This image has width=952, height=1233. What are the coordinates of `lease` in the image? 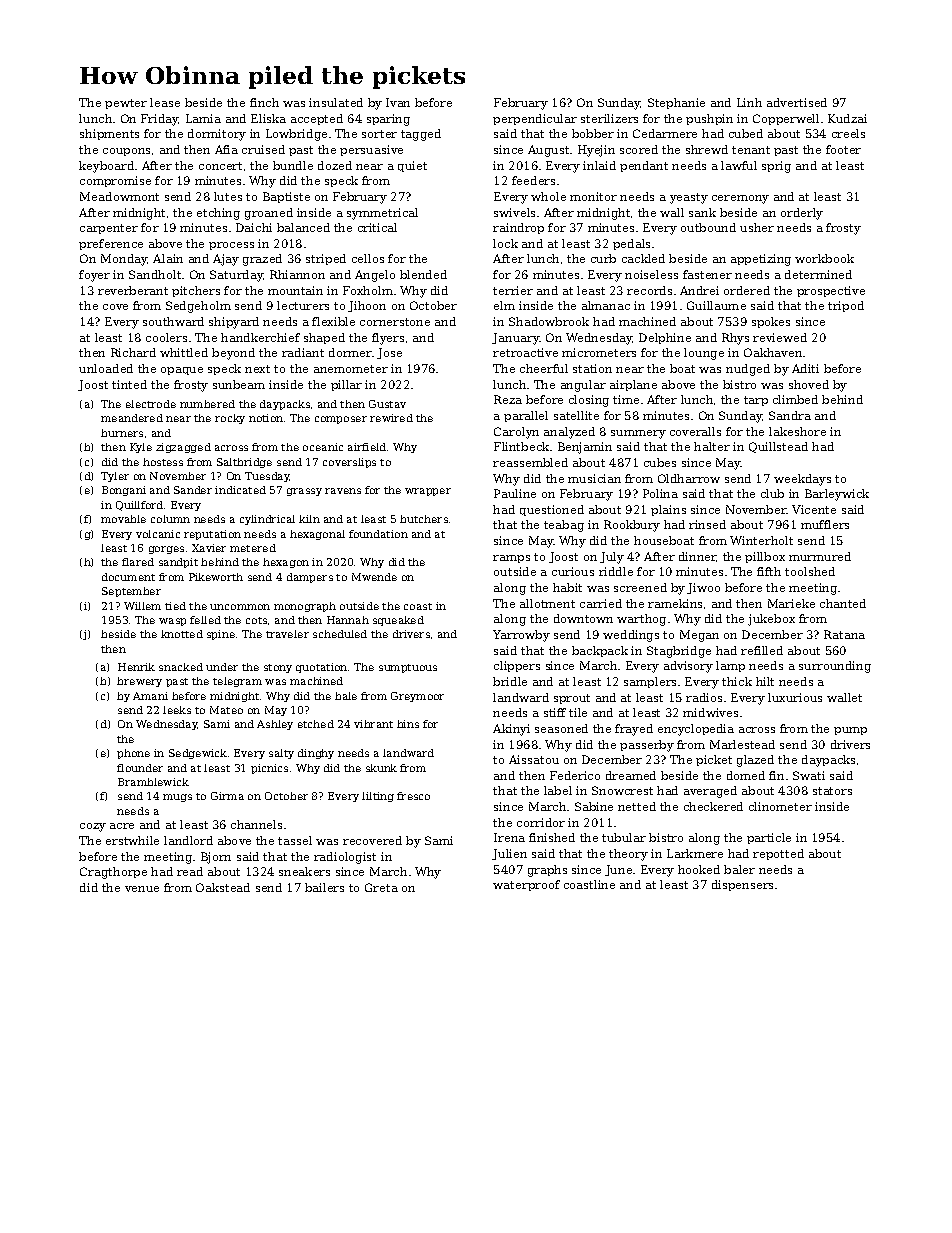 It's located at (165, 102).
